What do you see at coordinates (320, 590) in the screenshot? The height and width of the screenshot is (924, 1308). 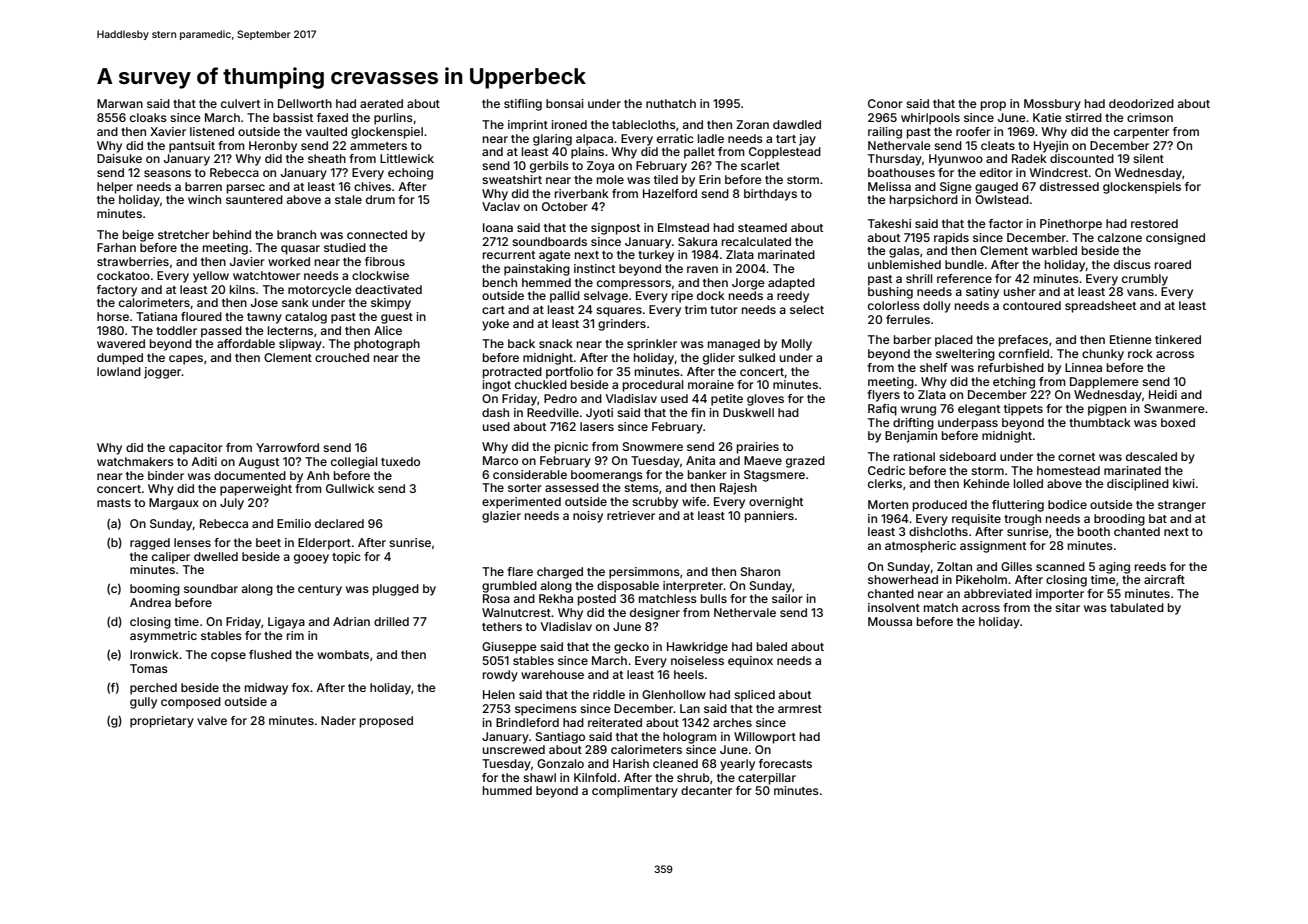 I see `century` at bounding box center [320, 590].
